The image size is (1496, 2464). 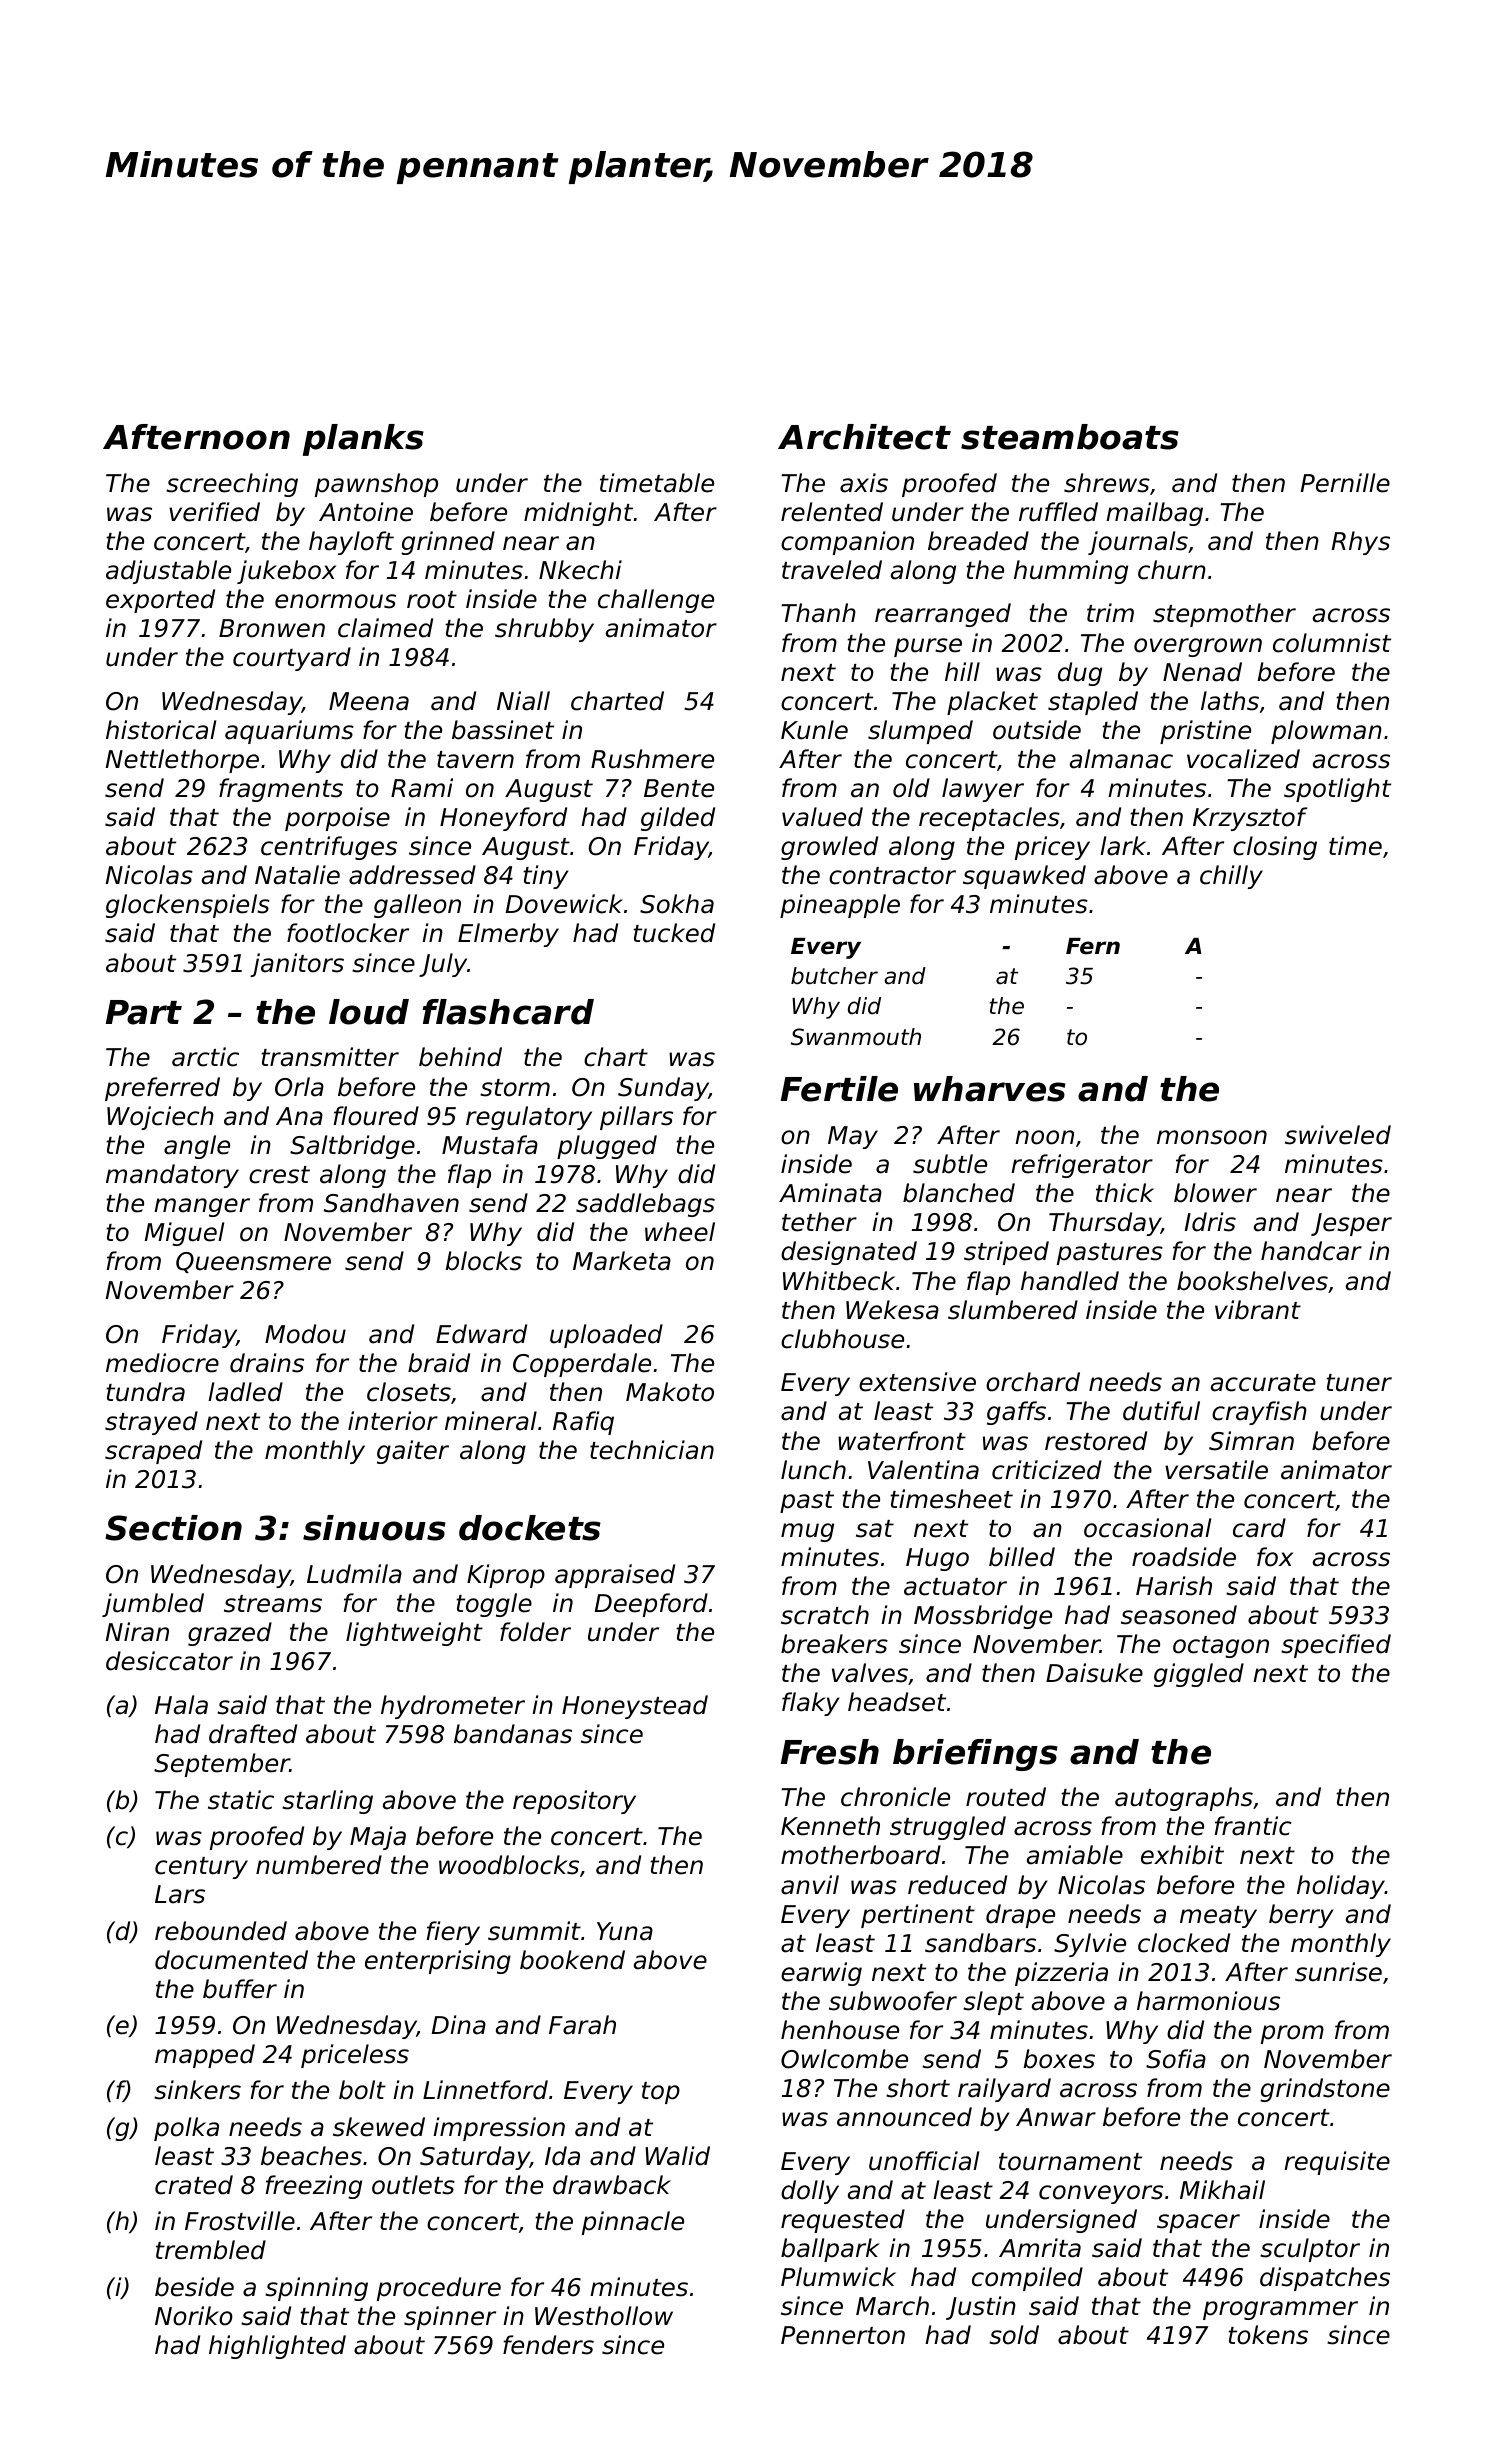 I want to click on Modou, so click(x=305, y=1334).
